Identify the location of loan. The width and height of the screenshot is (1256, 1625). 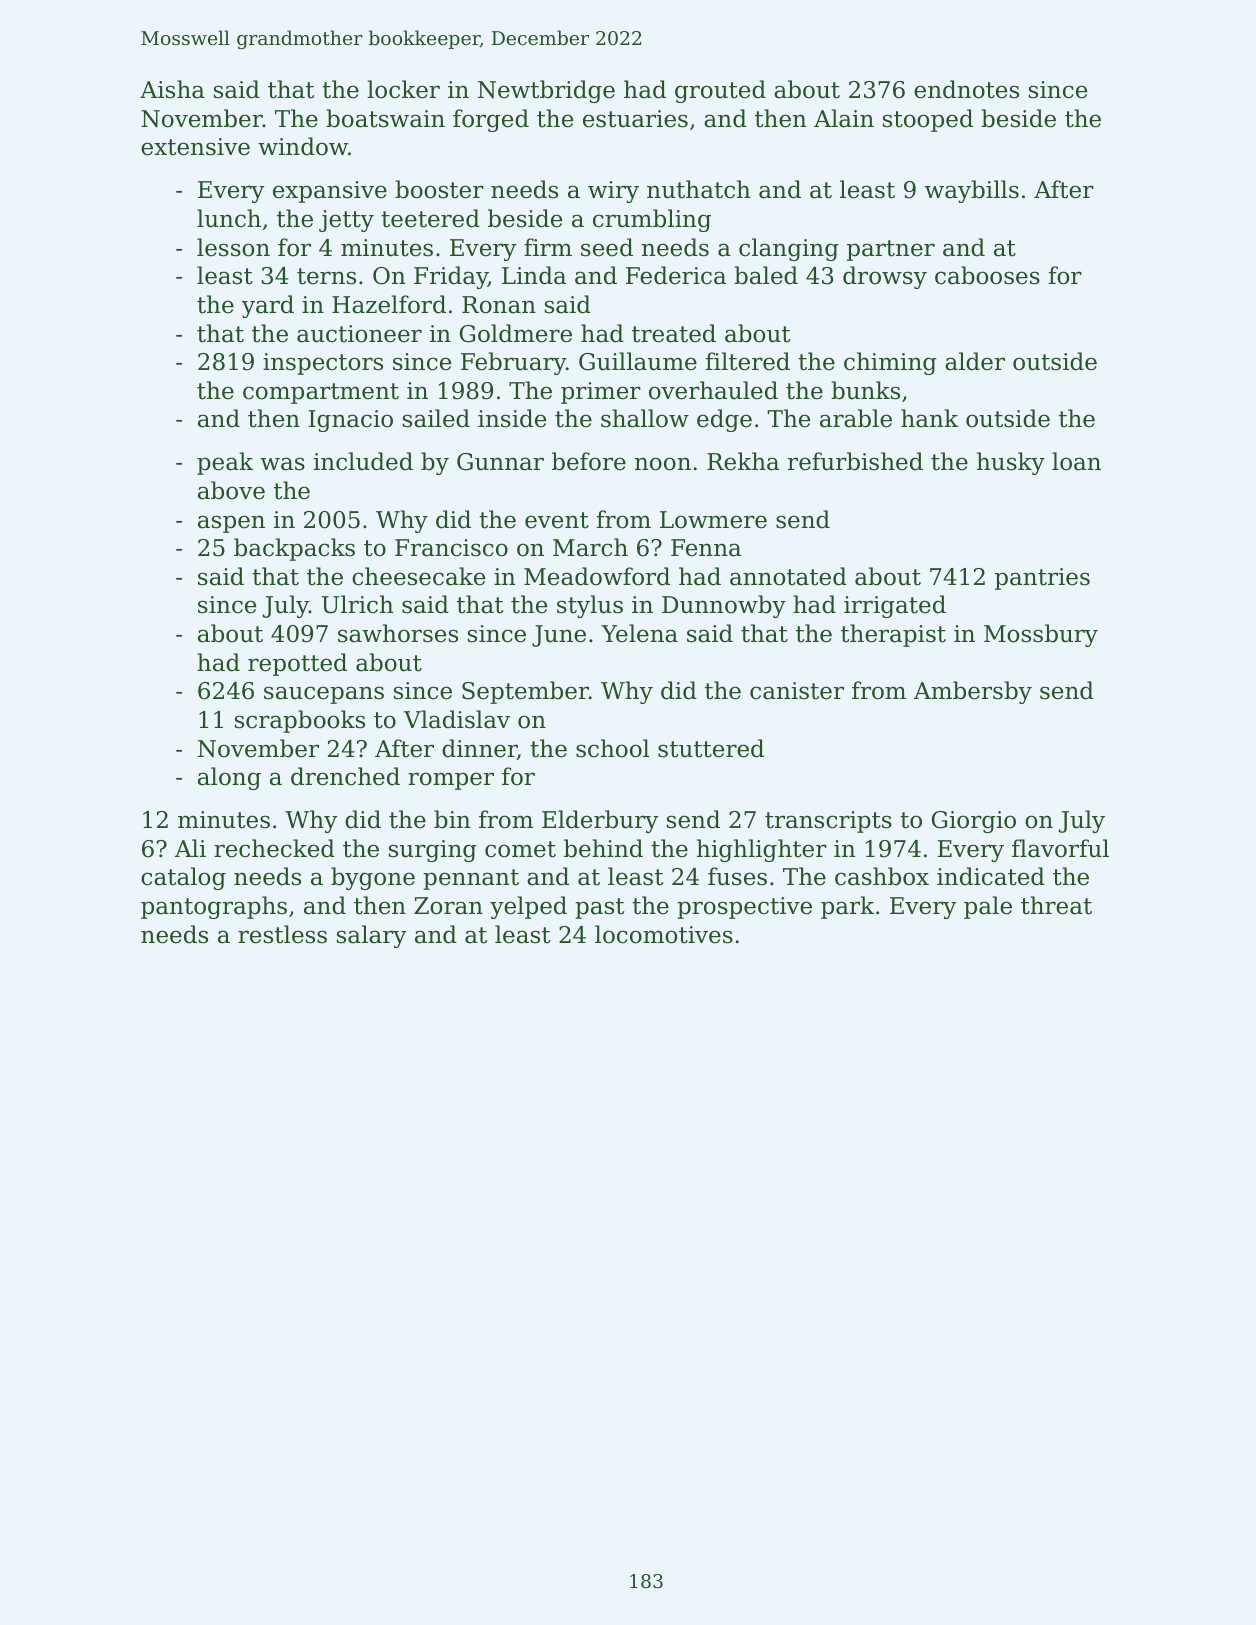
(1076, 461).
